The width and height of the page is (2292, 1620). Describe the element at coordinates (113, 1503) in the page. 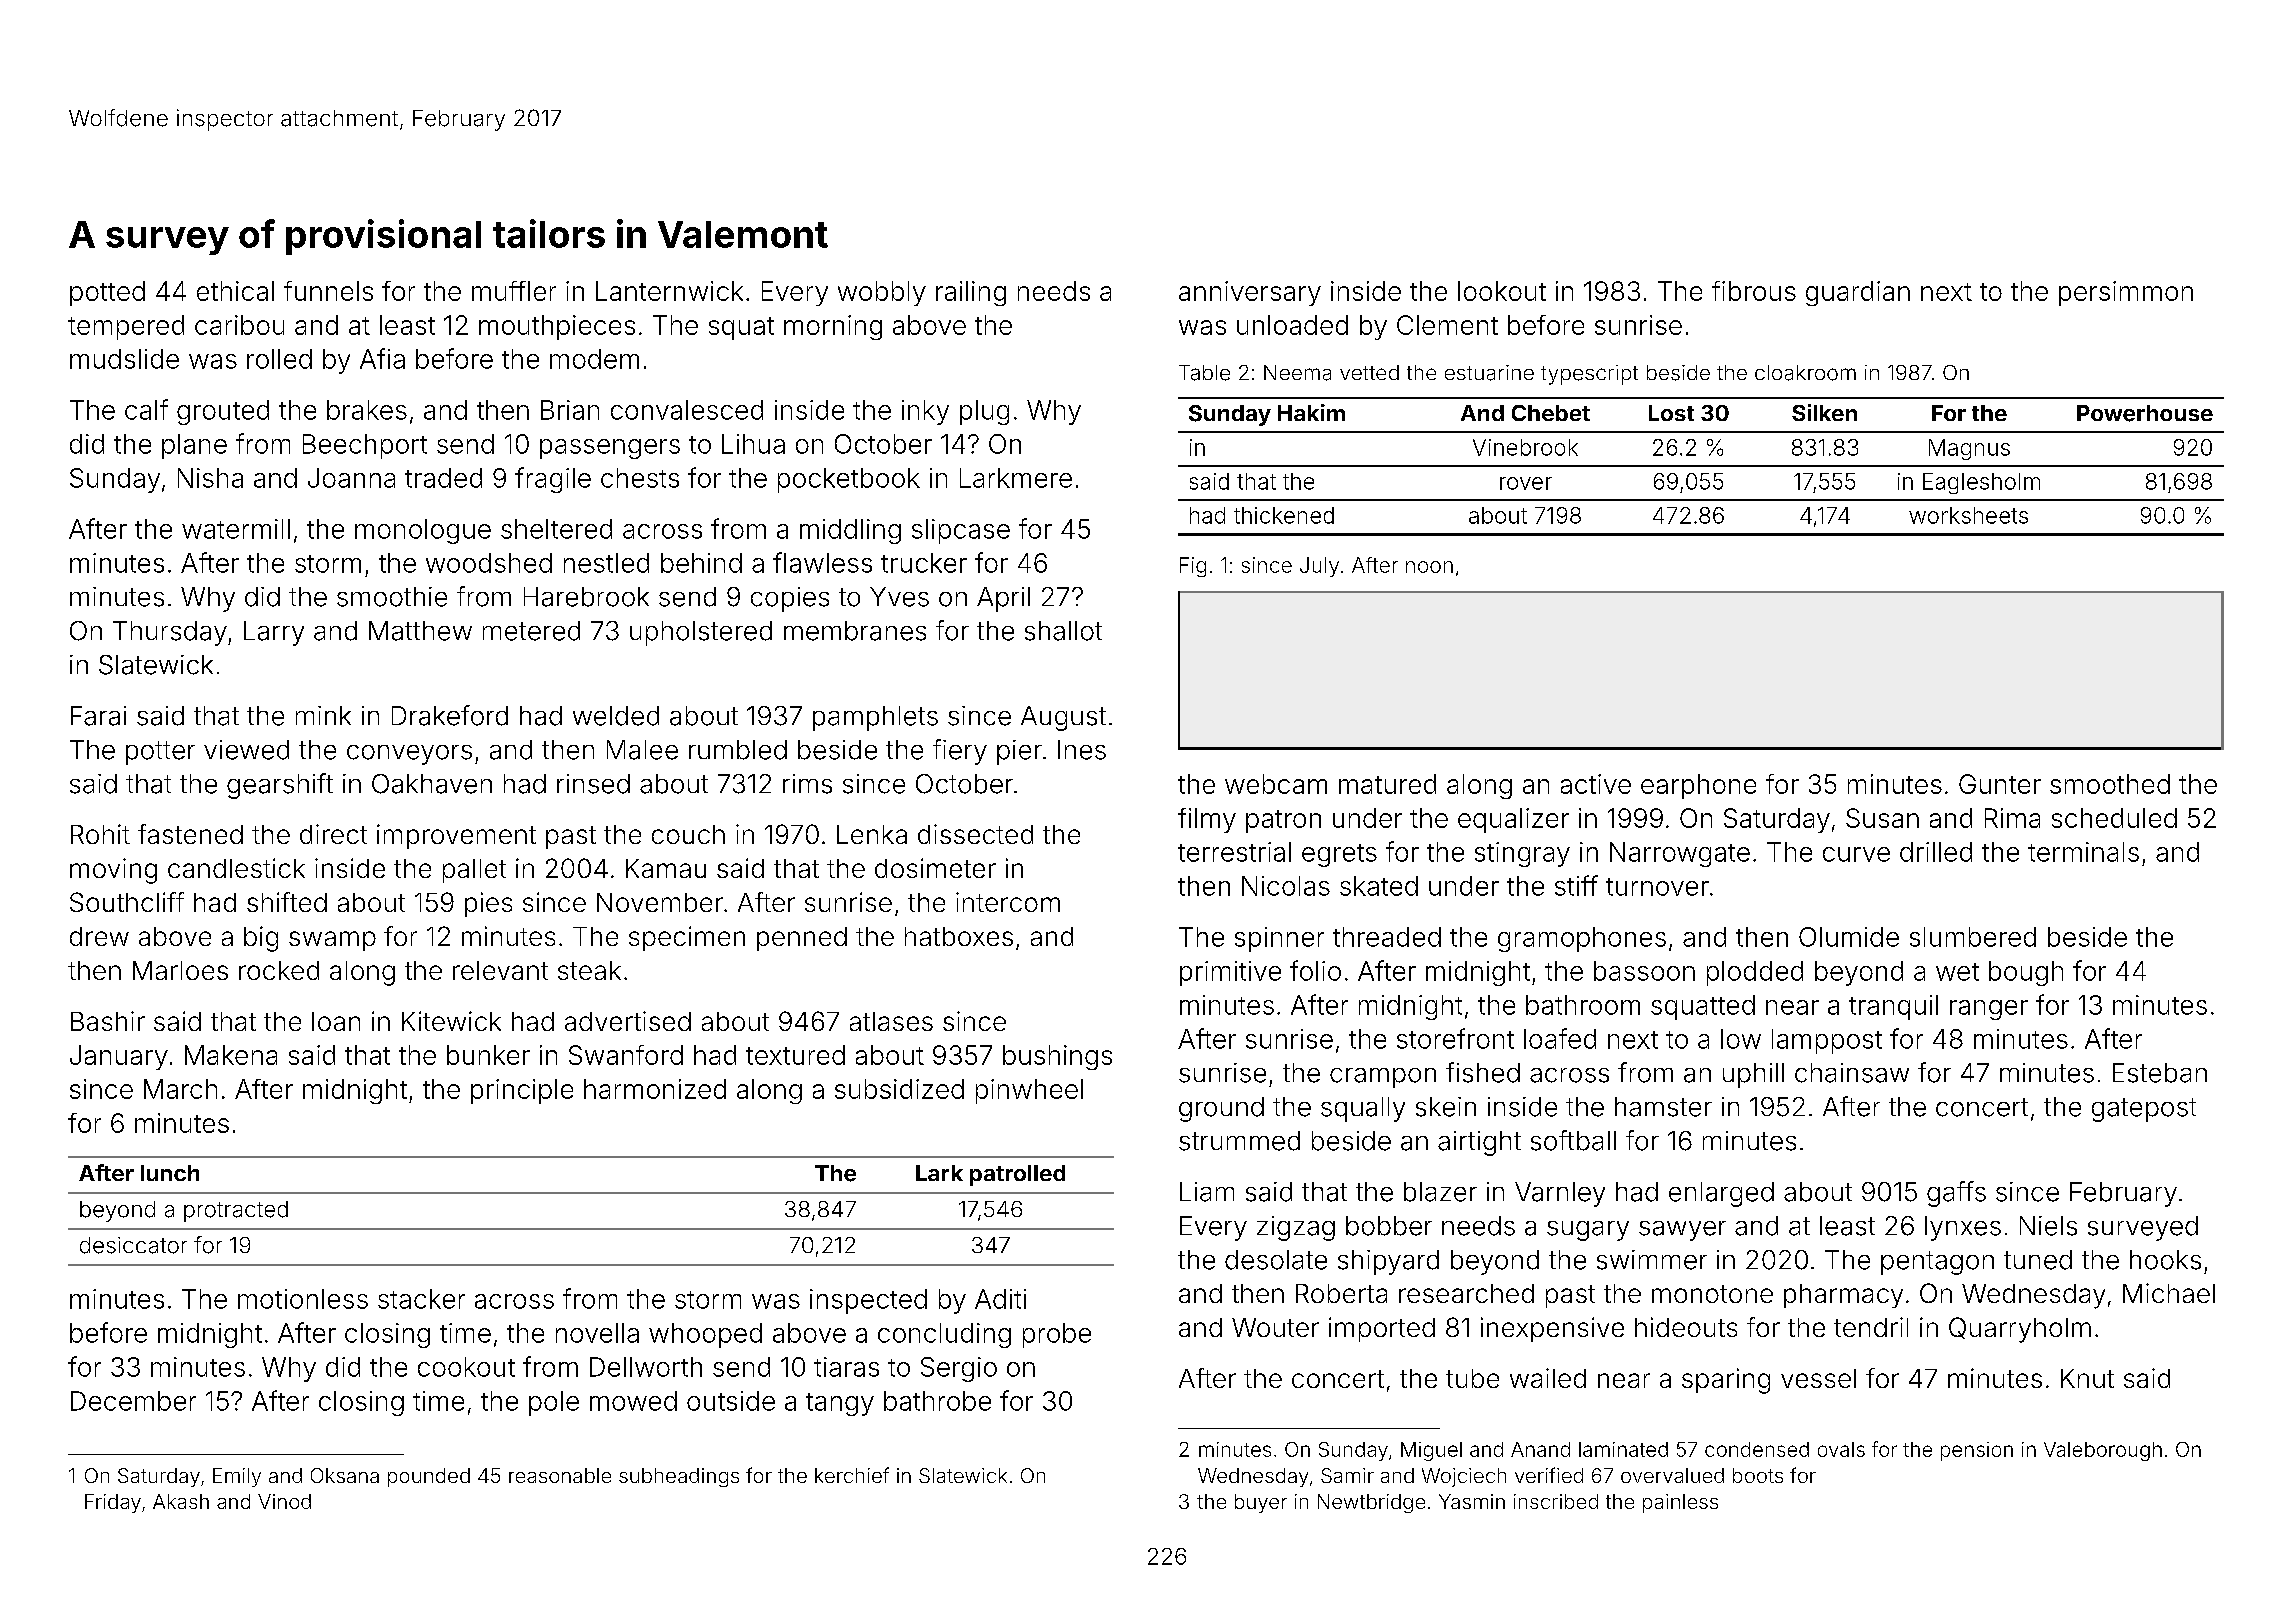

I see `Friday` at that location.
